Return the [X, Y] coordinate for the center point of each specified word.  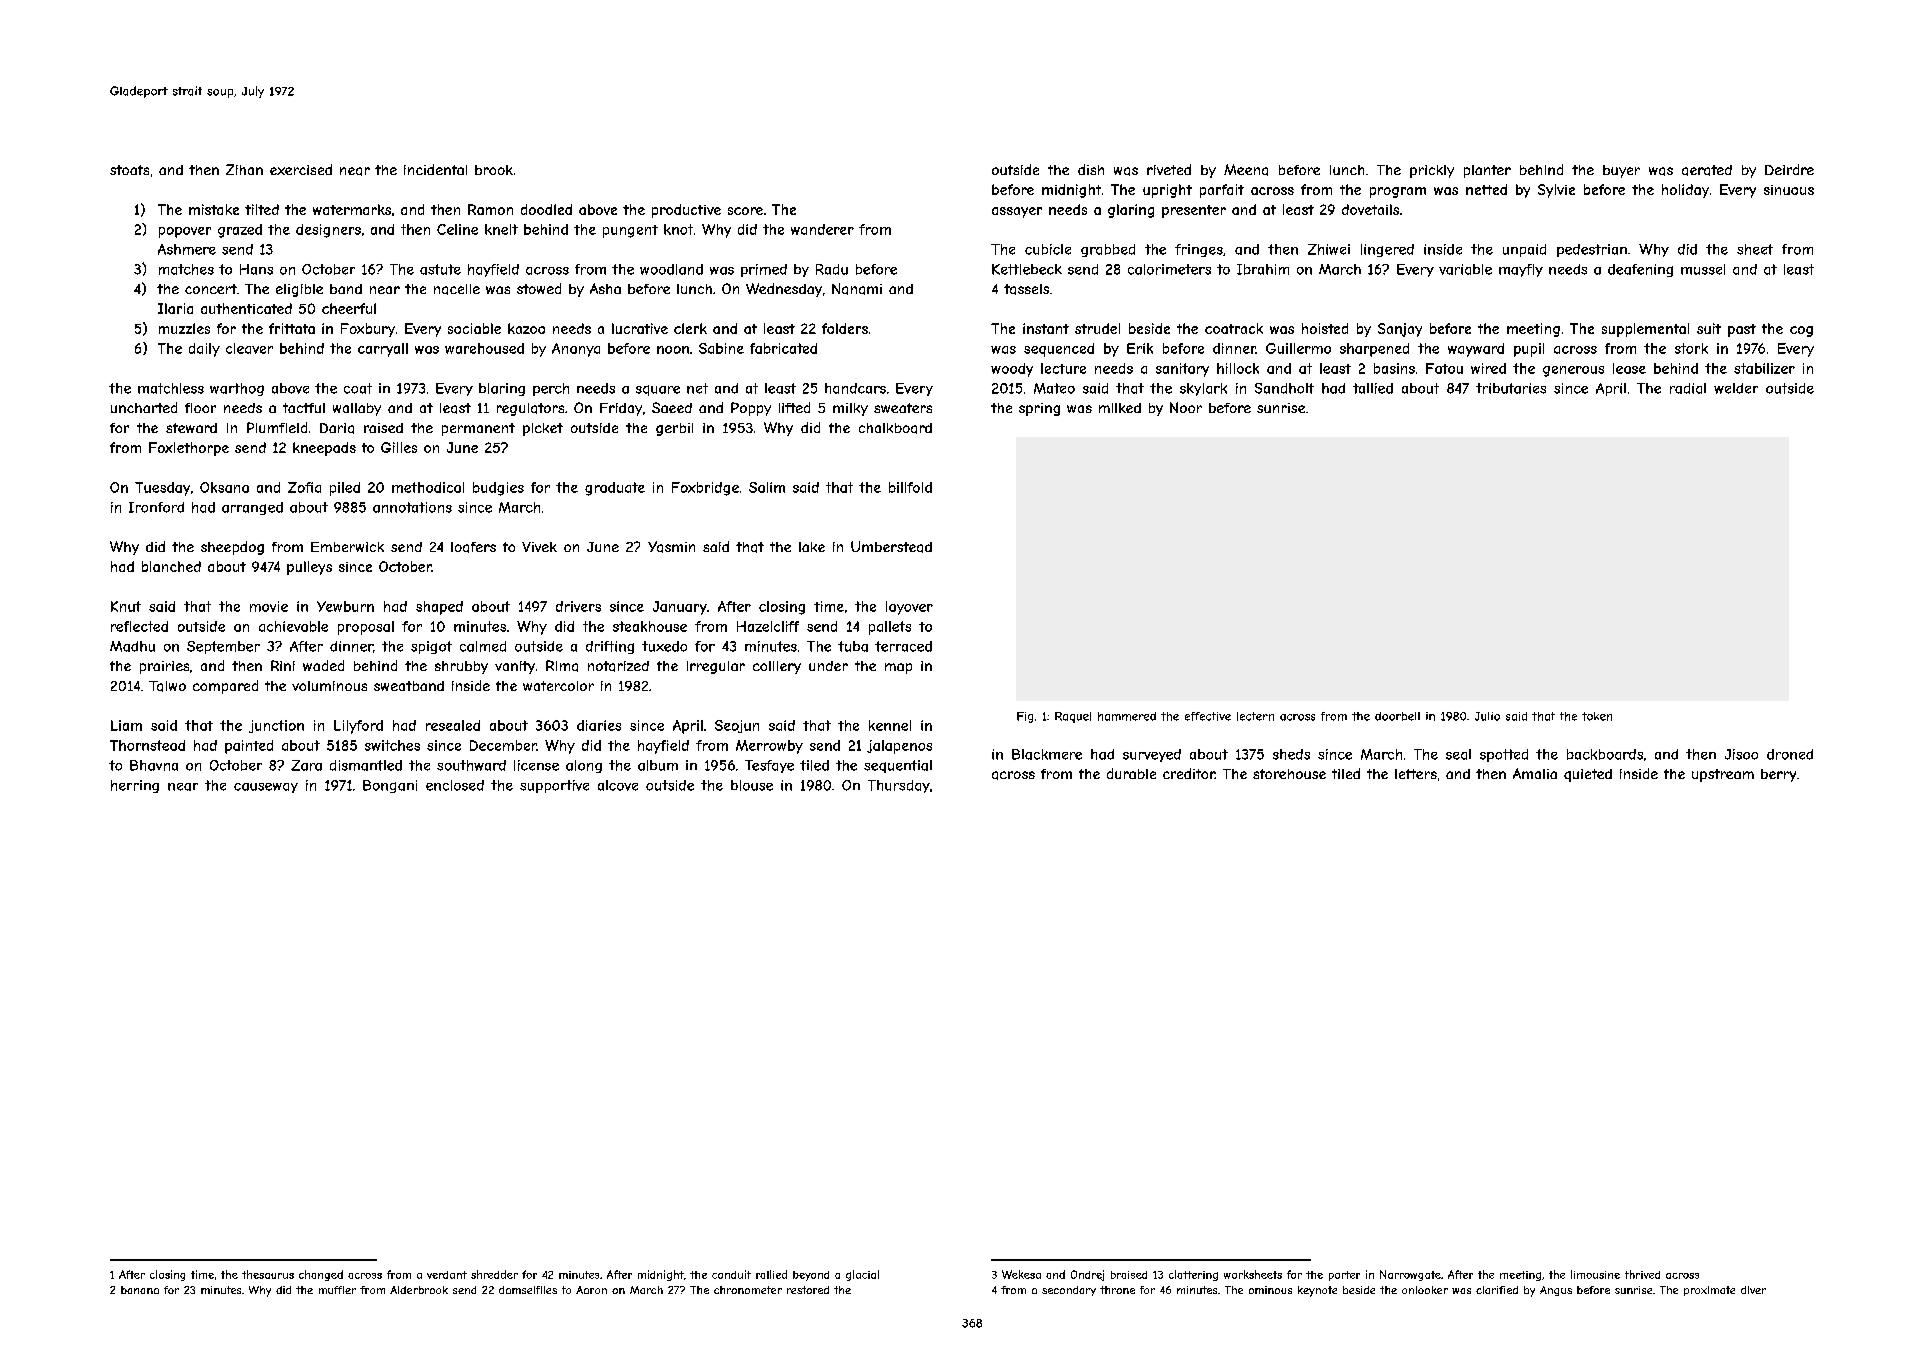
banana [140, 1290]
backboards [1605, 754]
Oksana [224, 487]
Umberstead [891, 547]
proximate [1709, 1291]
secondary [1069, 1291]
